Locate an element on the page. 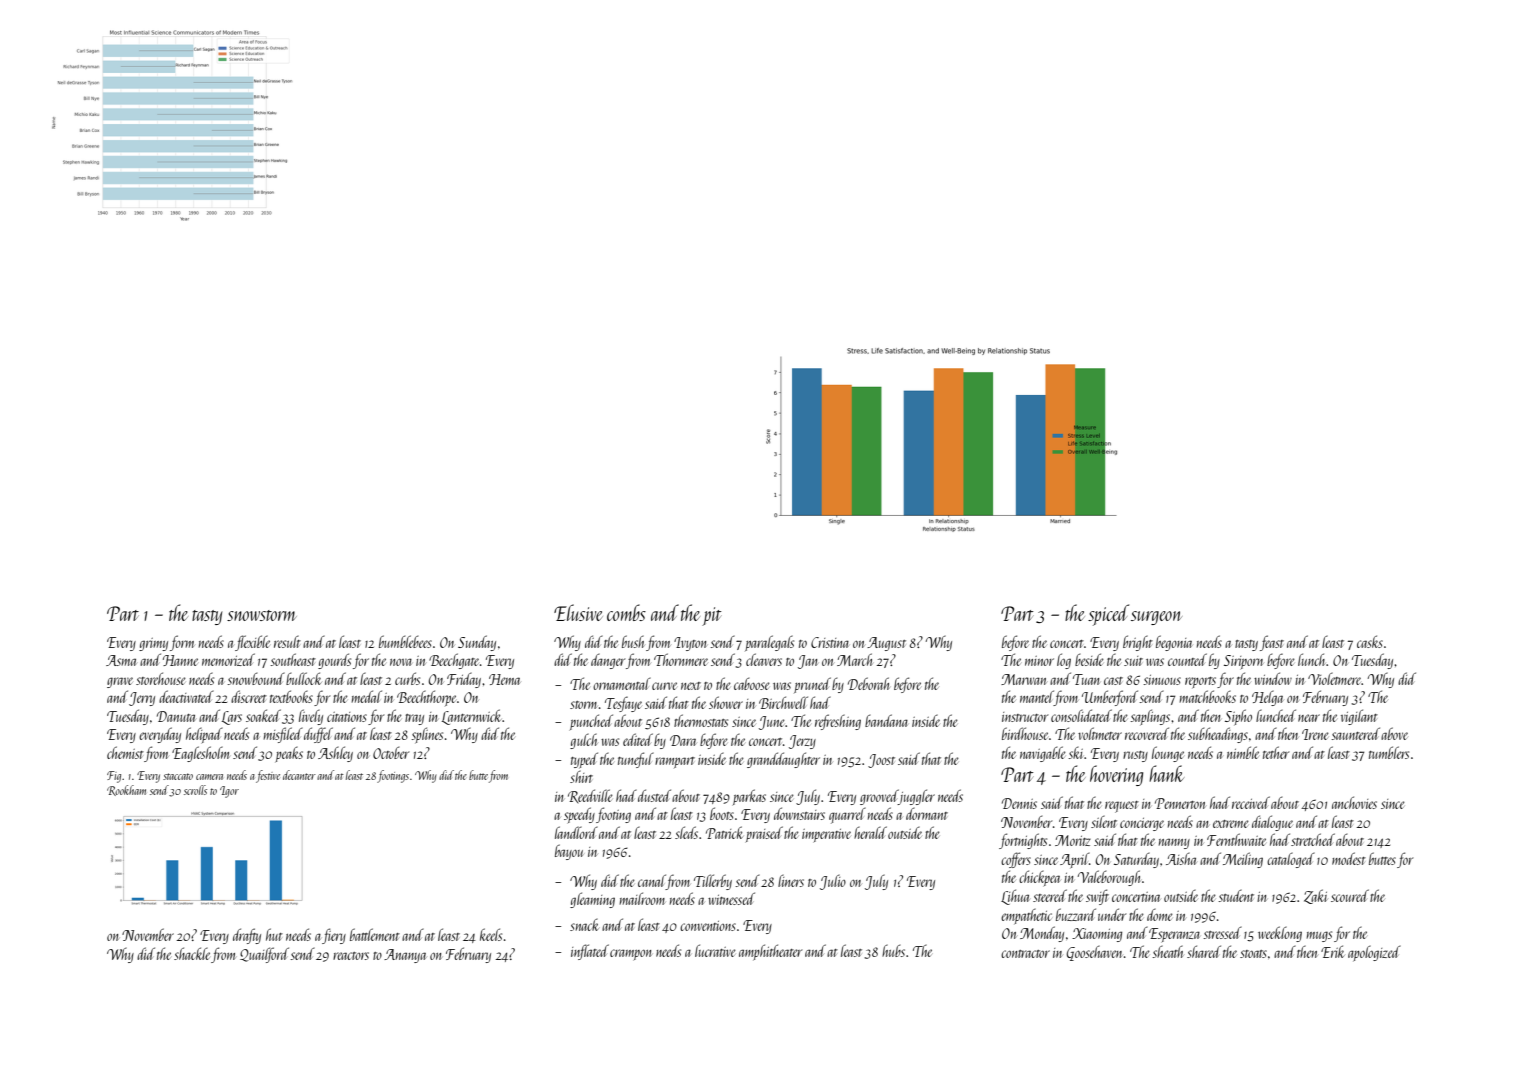 The image size is (1525, 1078). Goosehaven is located at coordinates (1094, 953).
